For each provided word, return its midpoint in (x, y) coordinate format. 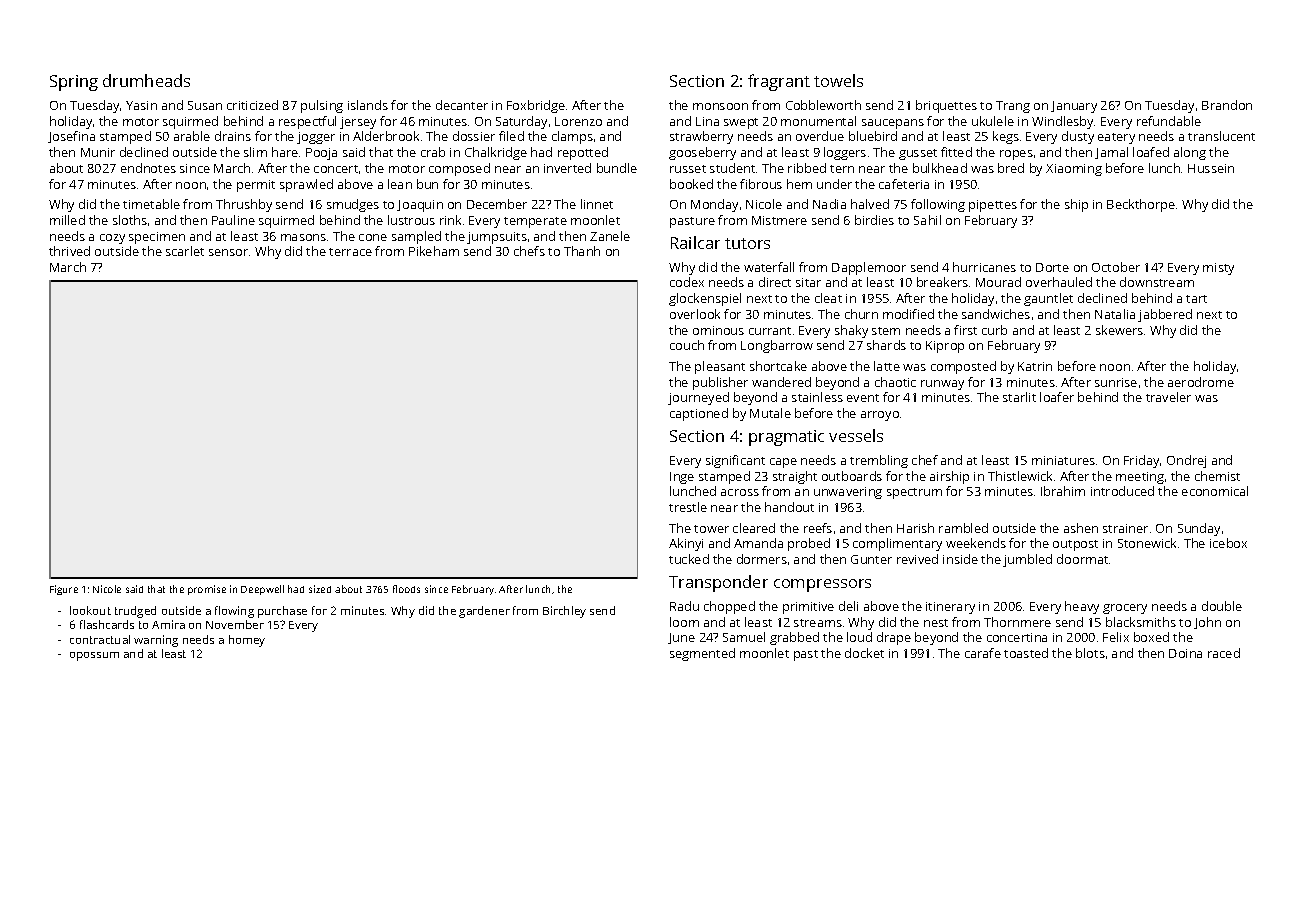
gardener (484, 612)
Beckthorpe (1141, 205)
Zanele (610, 236)
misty (1218, 269)
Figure (64, 590)
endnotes (148, 168)
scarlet (185, 251)
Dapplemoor (869, 268)
